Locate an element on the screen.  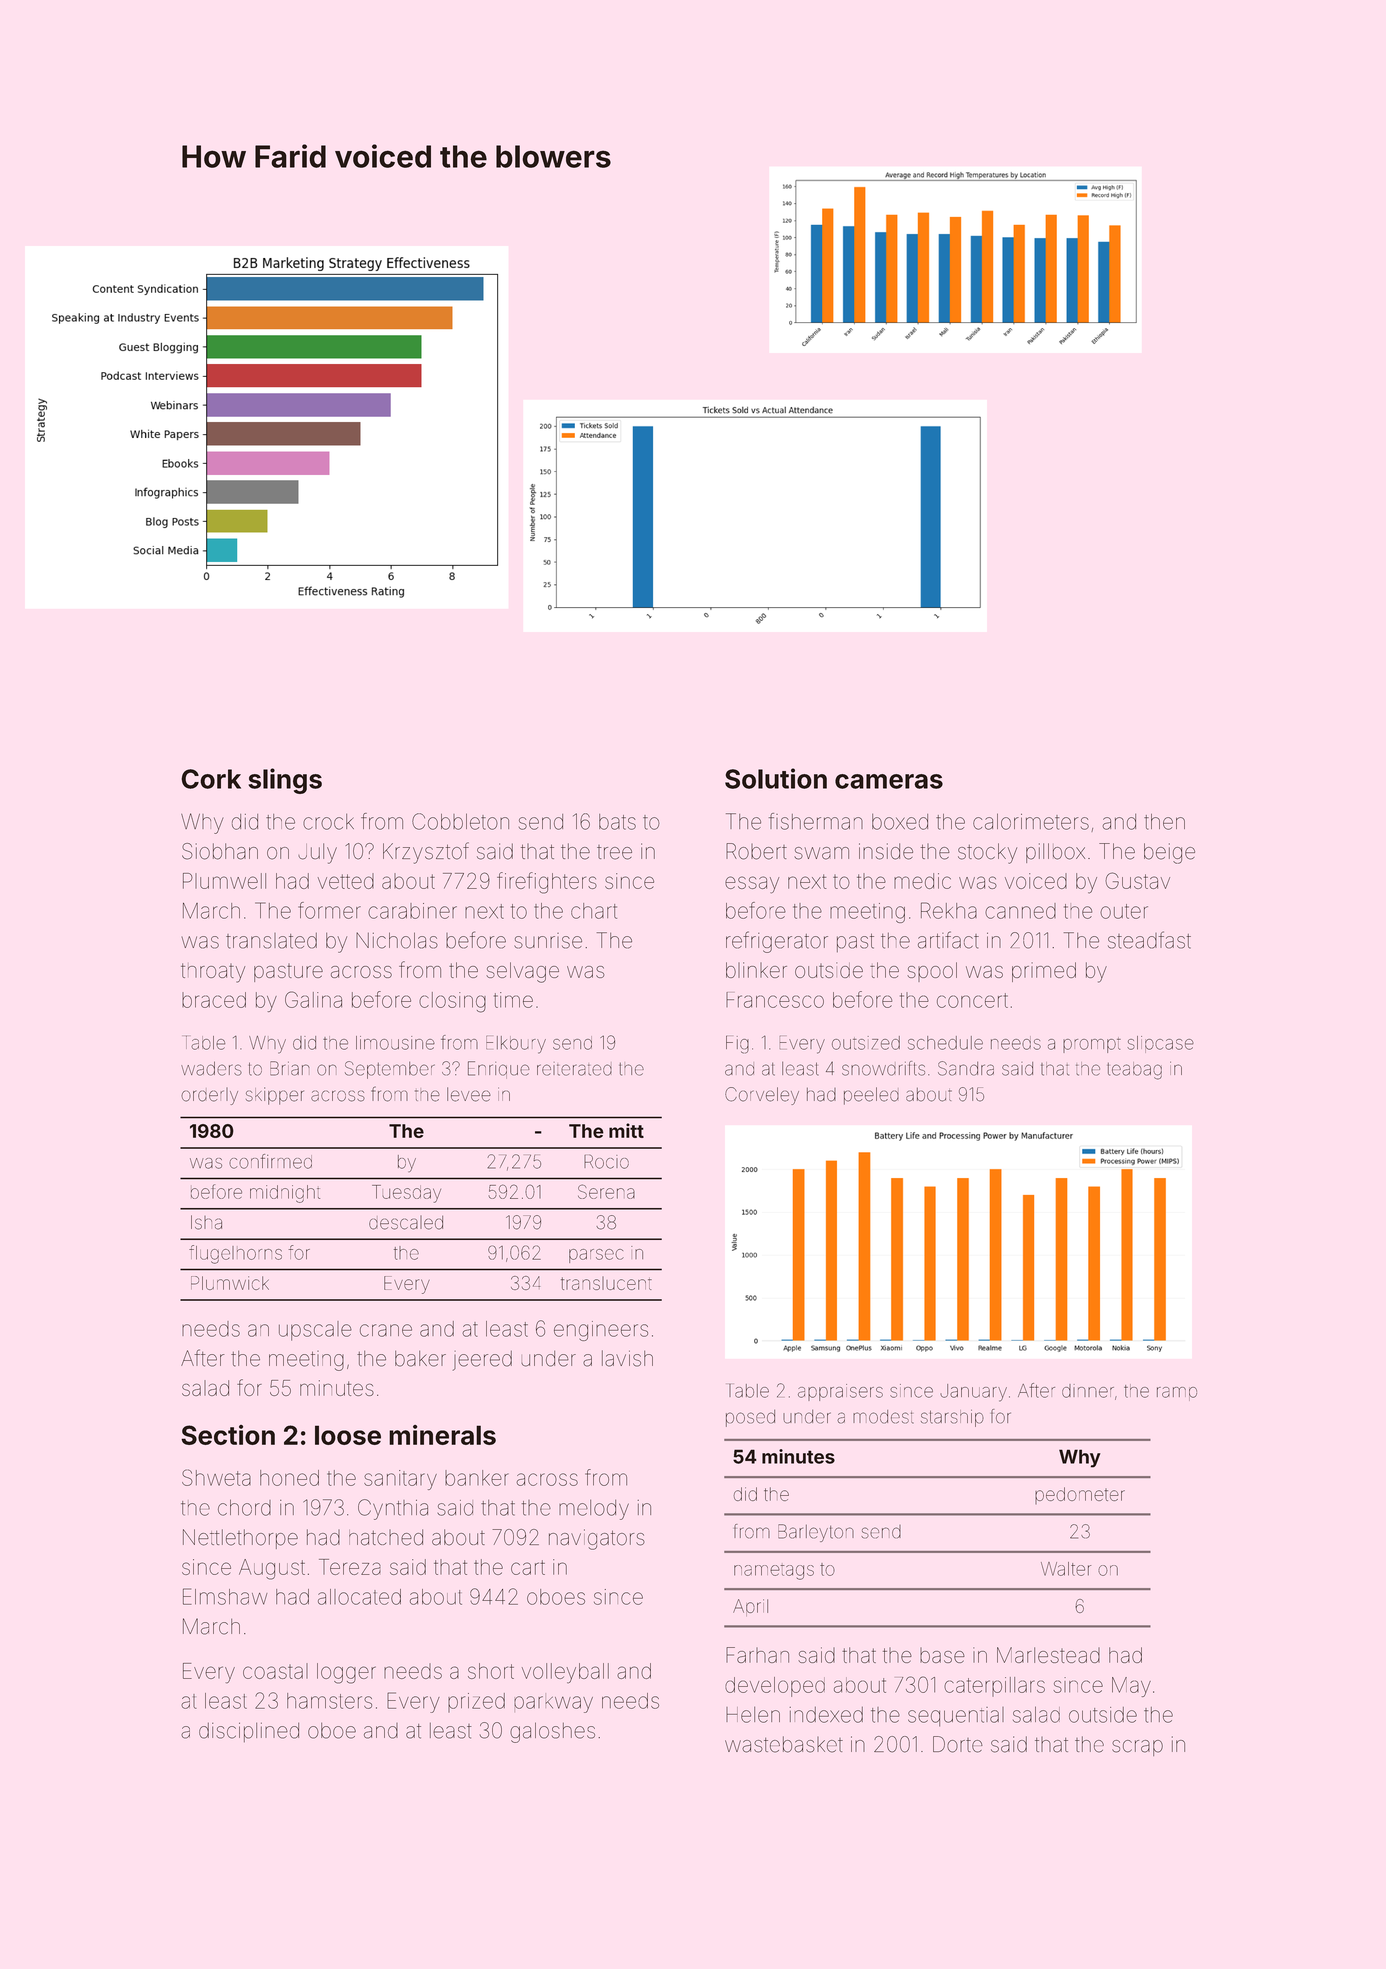
Isha is located at coordinates (206, 1222).
